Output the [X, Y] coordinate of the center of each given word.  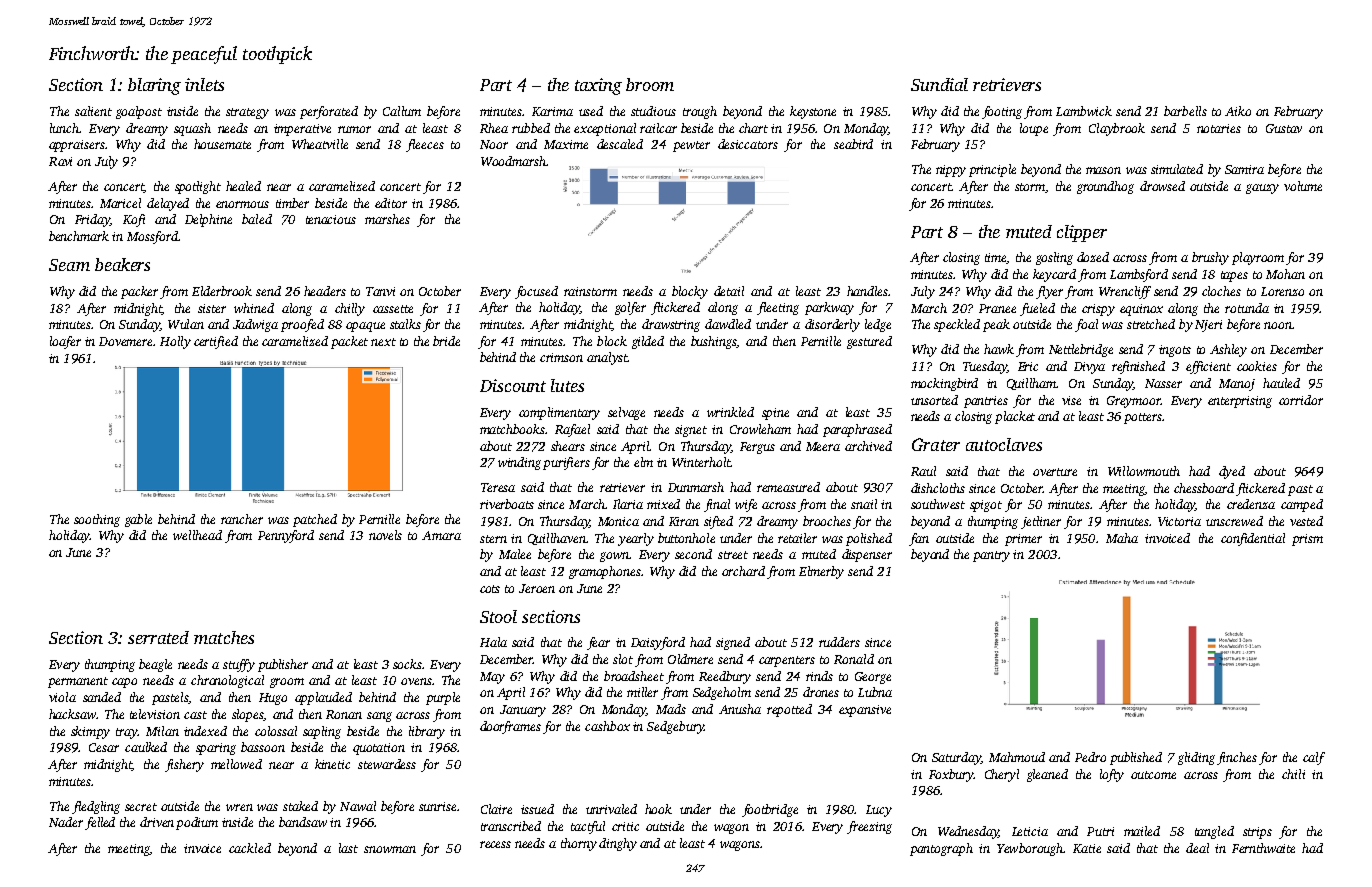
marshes [387, 219]
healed [243, 186]
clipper [1082, 233]
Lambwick [1084, 111]
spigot [986, 506]
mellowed [236, 764]
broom [650, 84]
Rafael [572, 430]
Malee [515, 554]
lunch [64, 128]
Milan [162, 731]
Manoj [1237, 385]
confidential [1253, 539]
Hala [493, 642]
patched [315, 520]
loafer [65, 342]
